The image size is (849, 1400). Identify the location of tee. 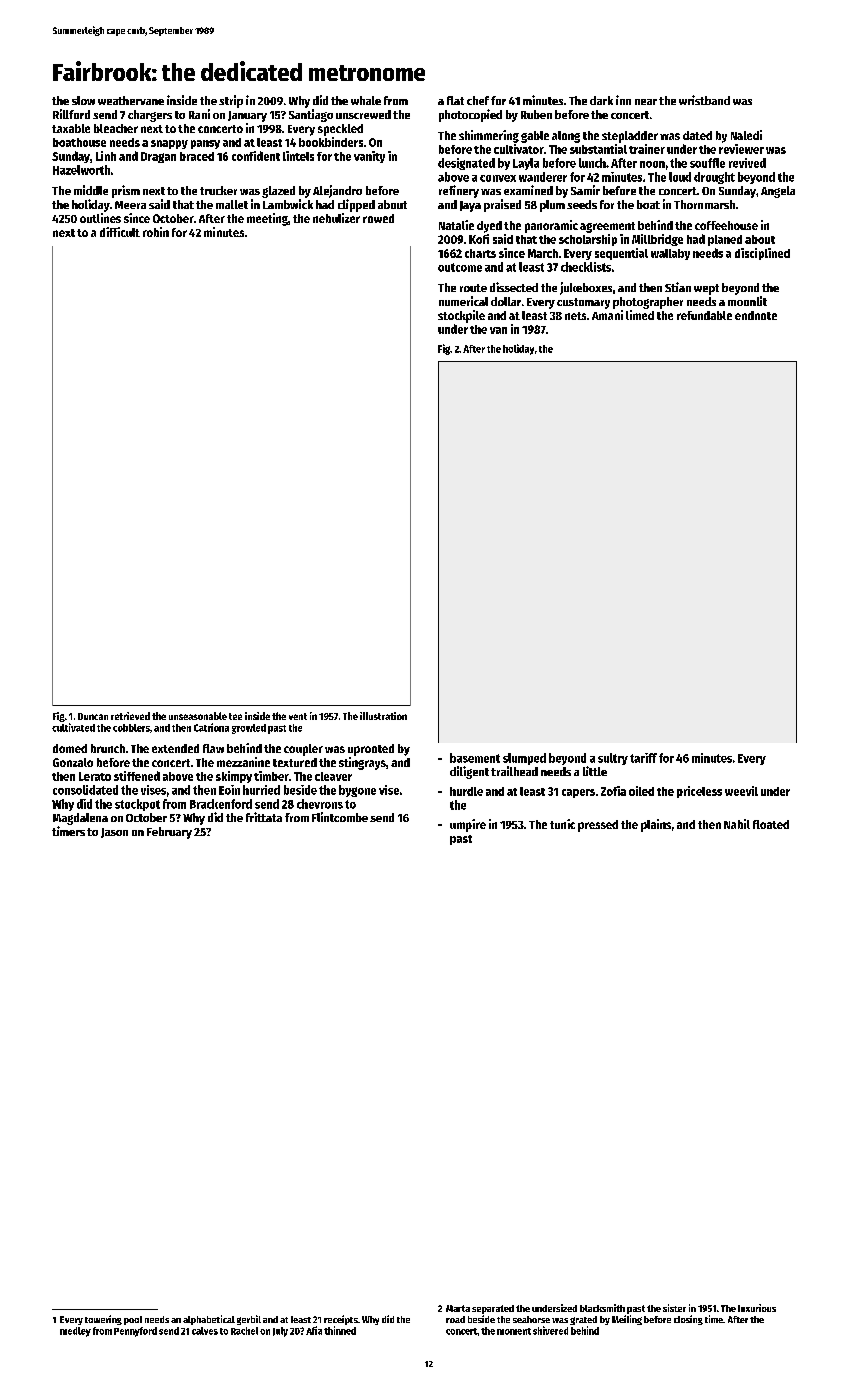
(235, 716).
